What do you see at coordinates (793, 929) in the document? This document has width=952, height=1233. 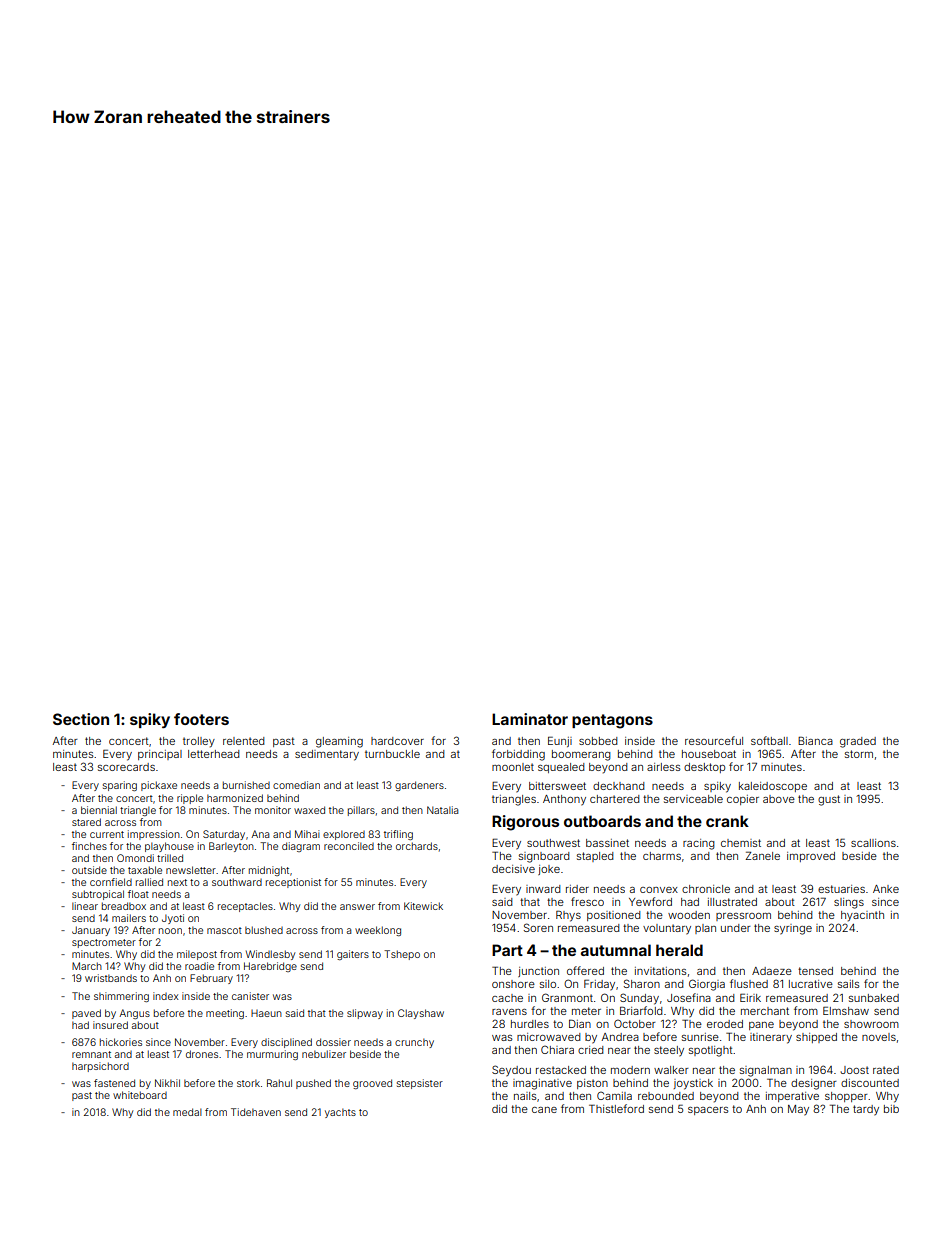 I see `syringe` at bounding box center [793, 929].
